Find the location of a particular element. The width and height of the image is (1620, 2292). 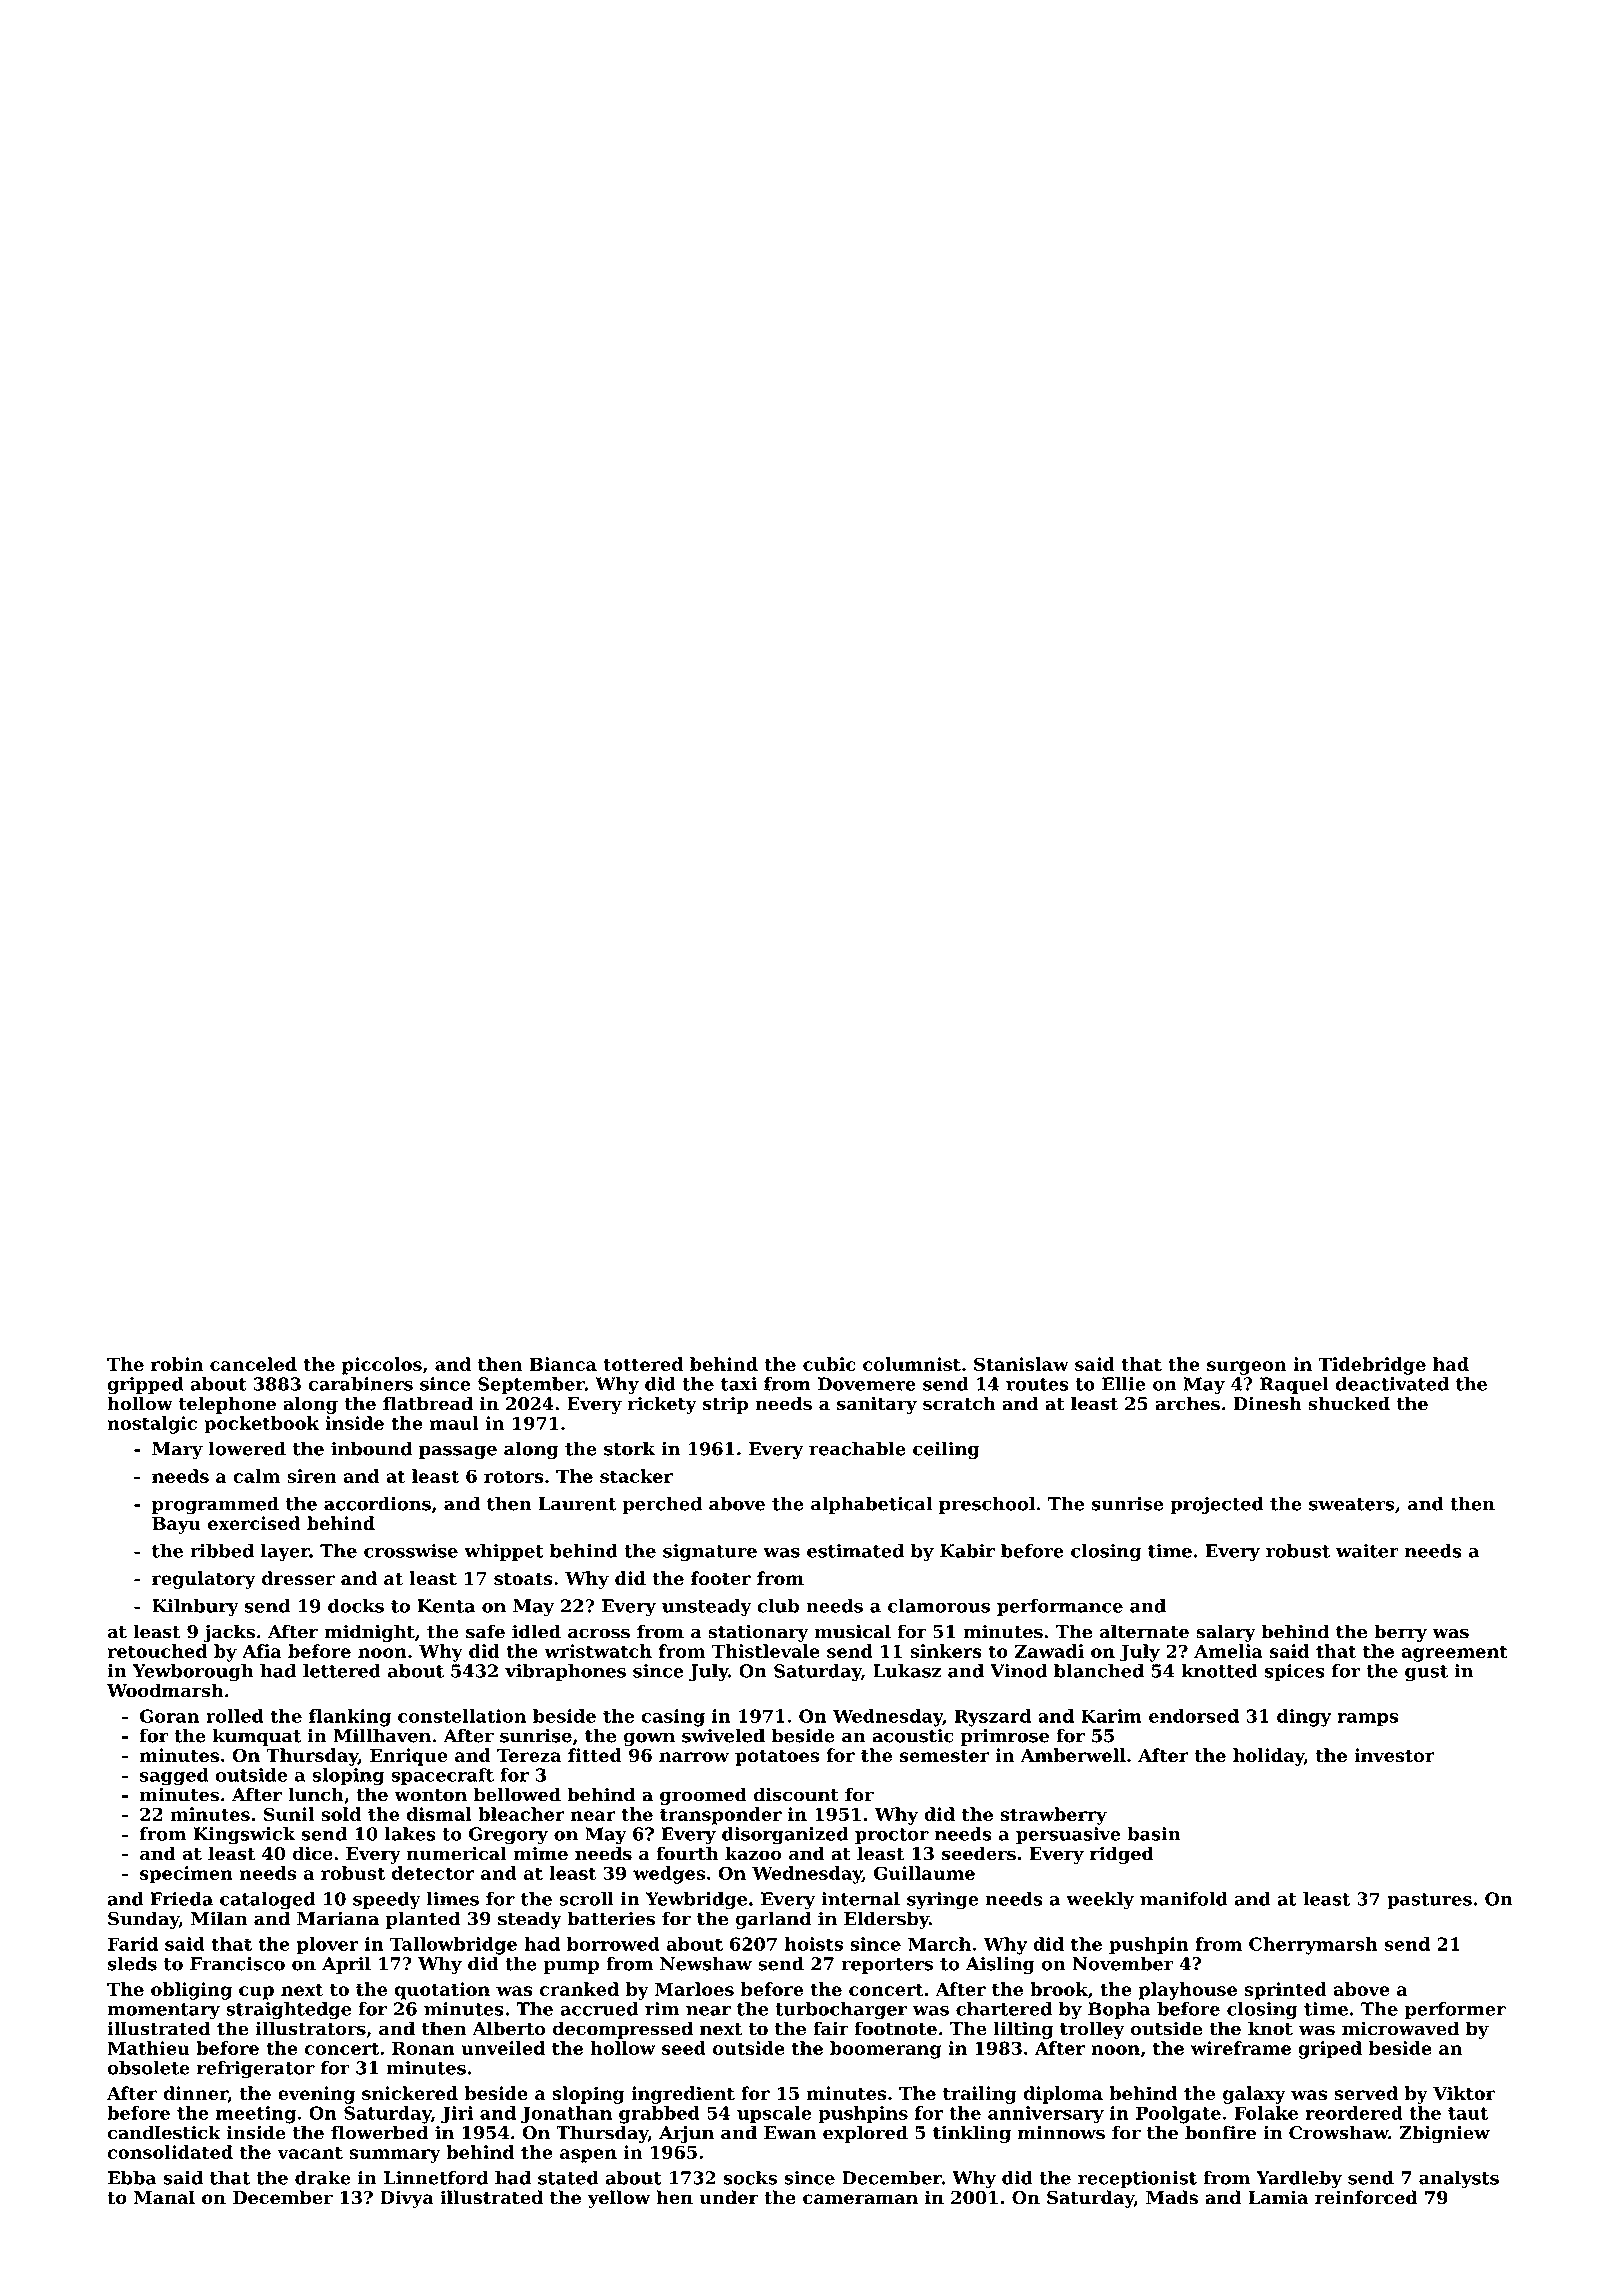

pastures is located at coordinates (1429, 1901).
